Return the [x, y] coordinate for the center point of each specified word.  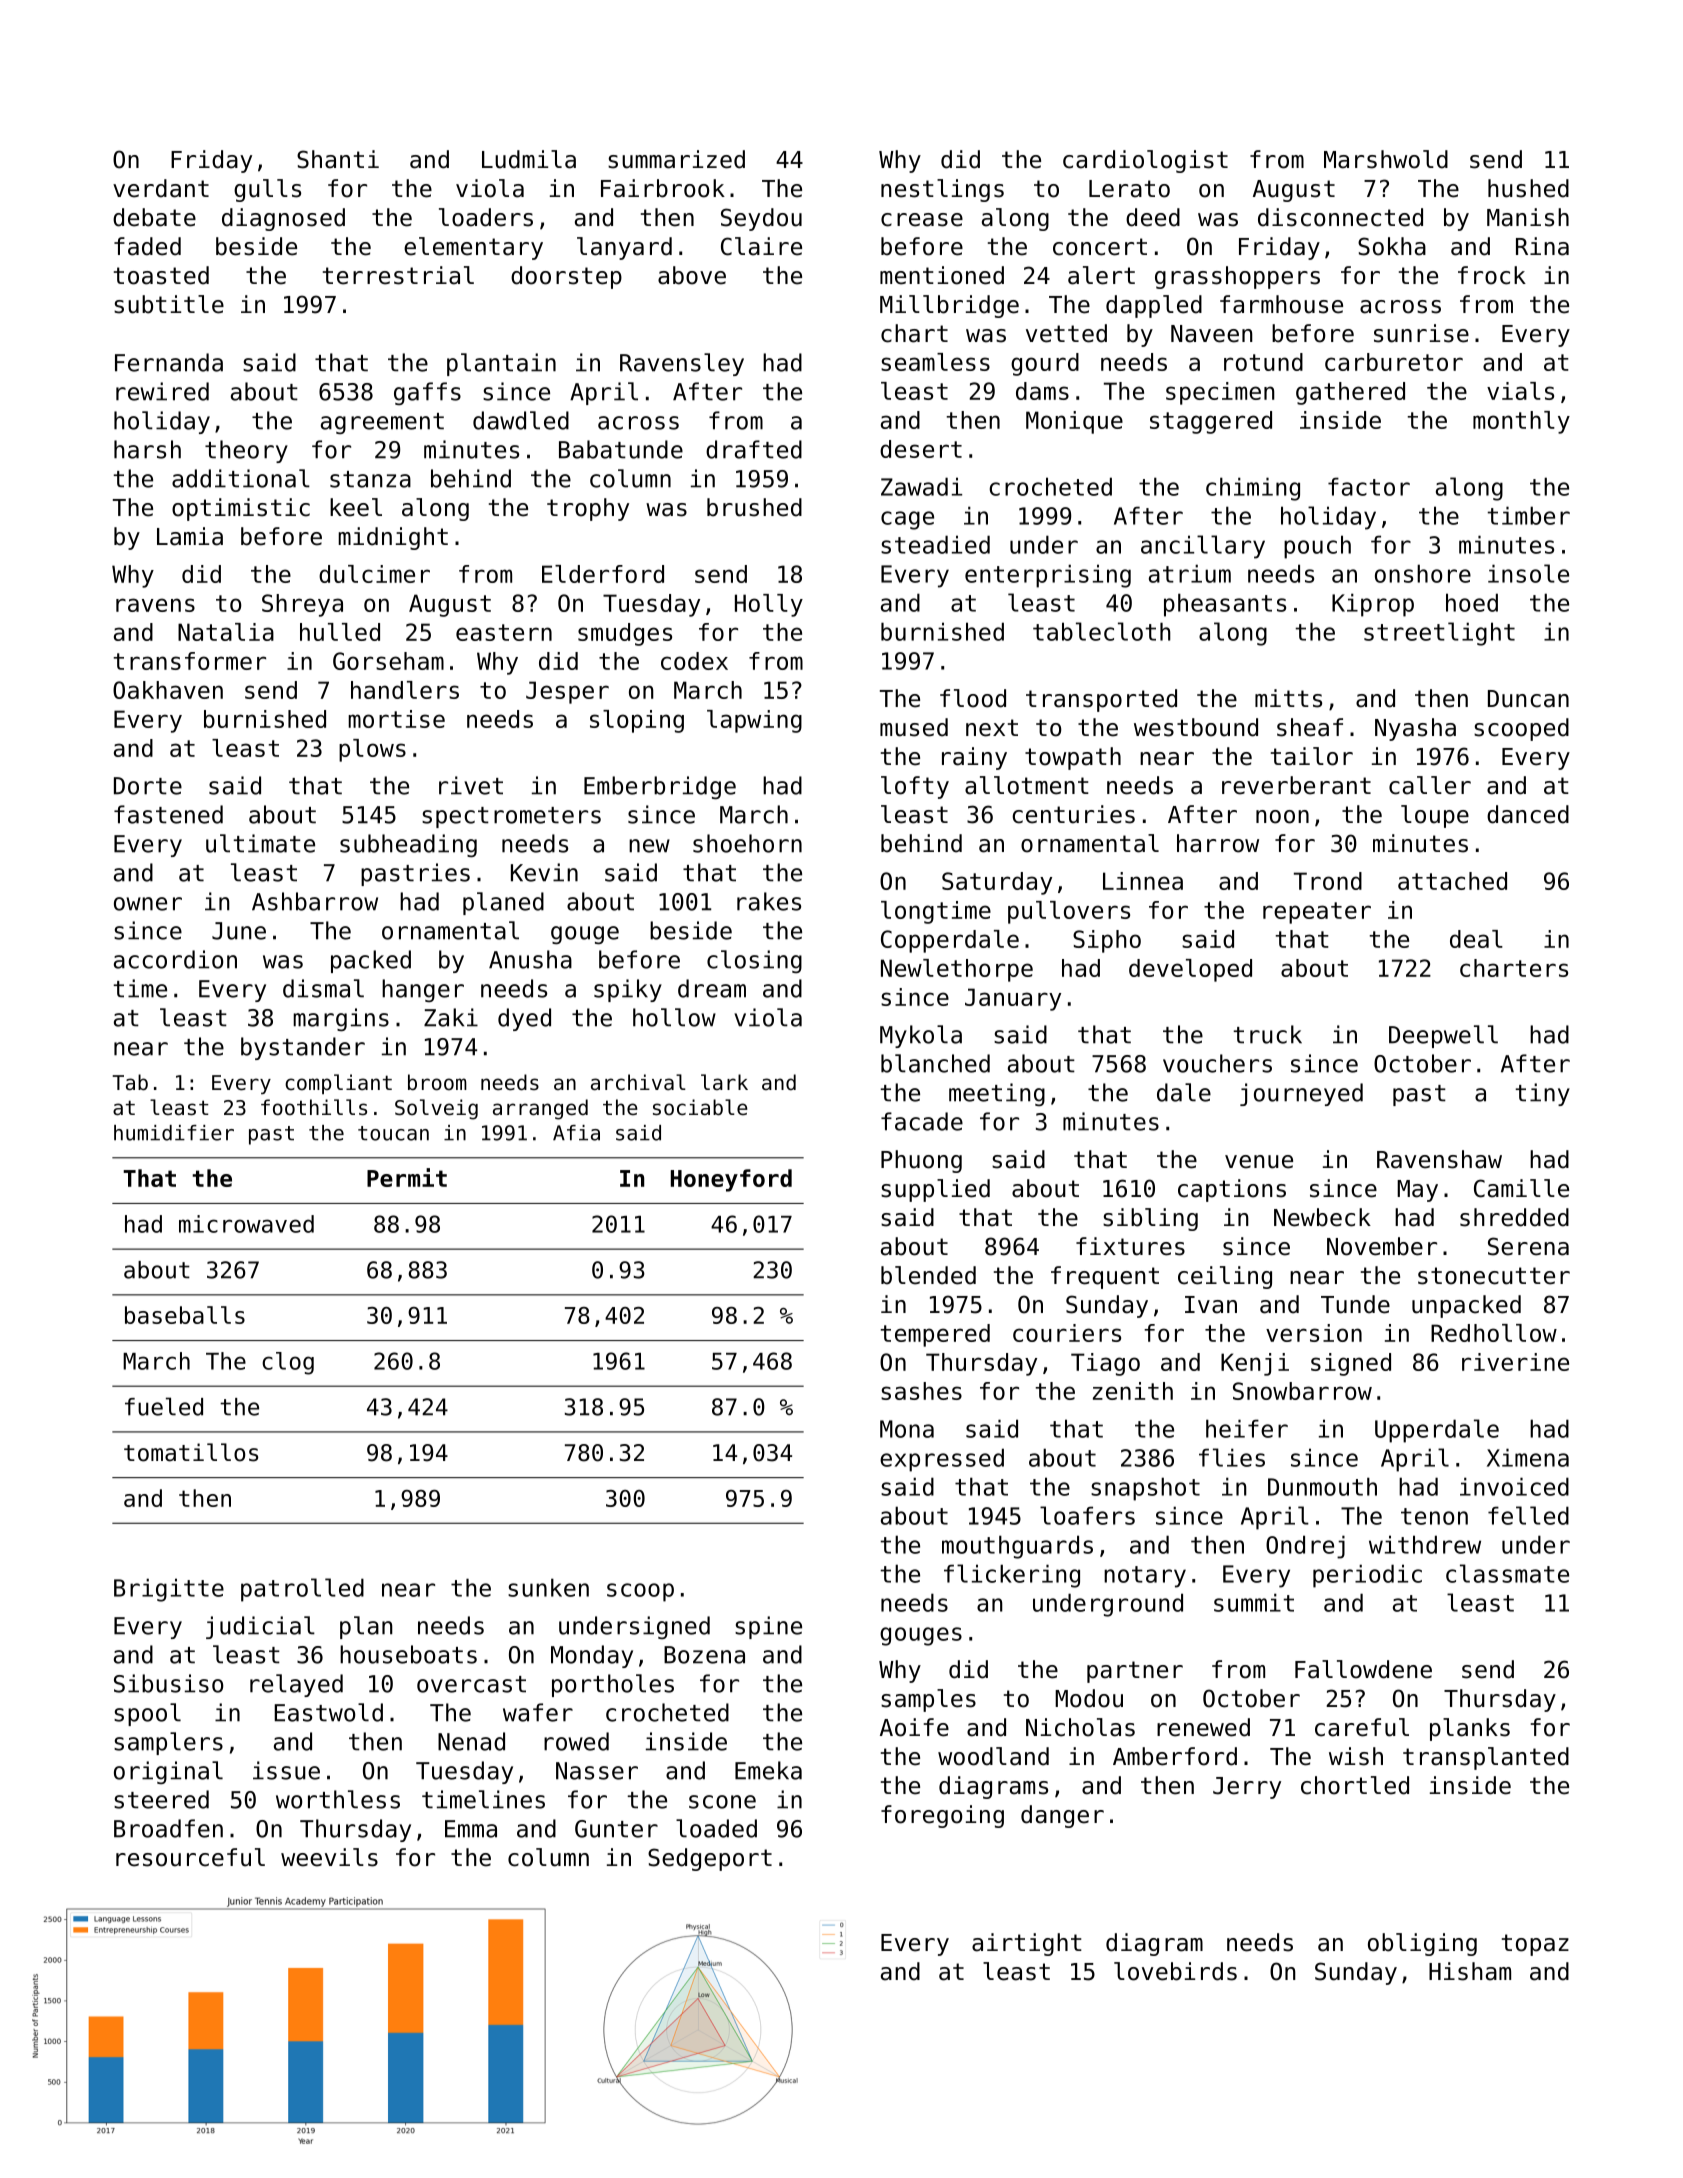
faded [147, 246]
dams [1042, 391]
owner [148, 904]
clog [288, 1363]
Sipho [1107, 941]
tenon [1434, 1516]
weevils [329, 1857]
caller [1430, 785]
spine [768, 1627]
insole [1528, 573]
